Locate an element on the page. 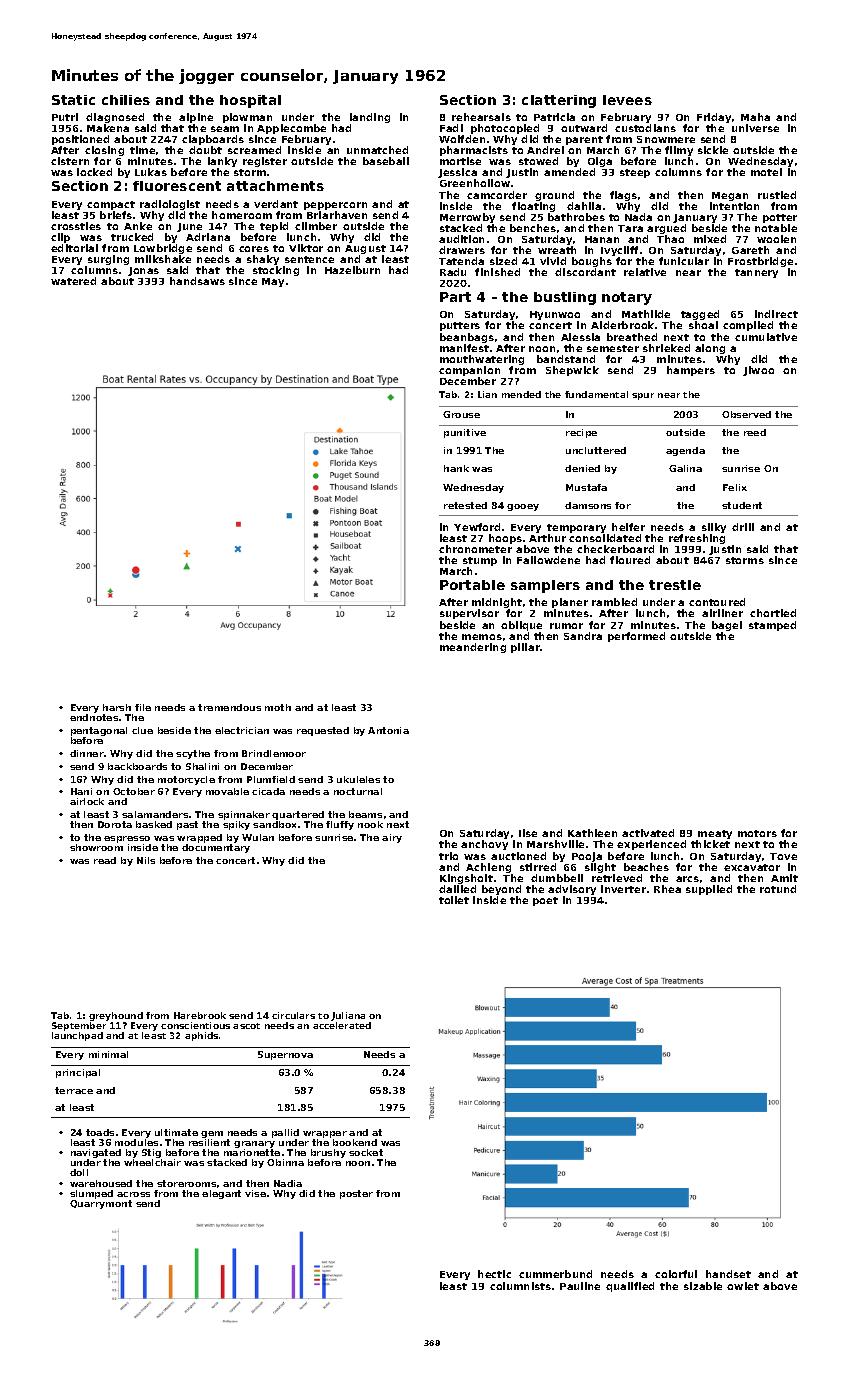 This image has width=849, height=1400. benches is located at coordinates (533, 228).
